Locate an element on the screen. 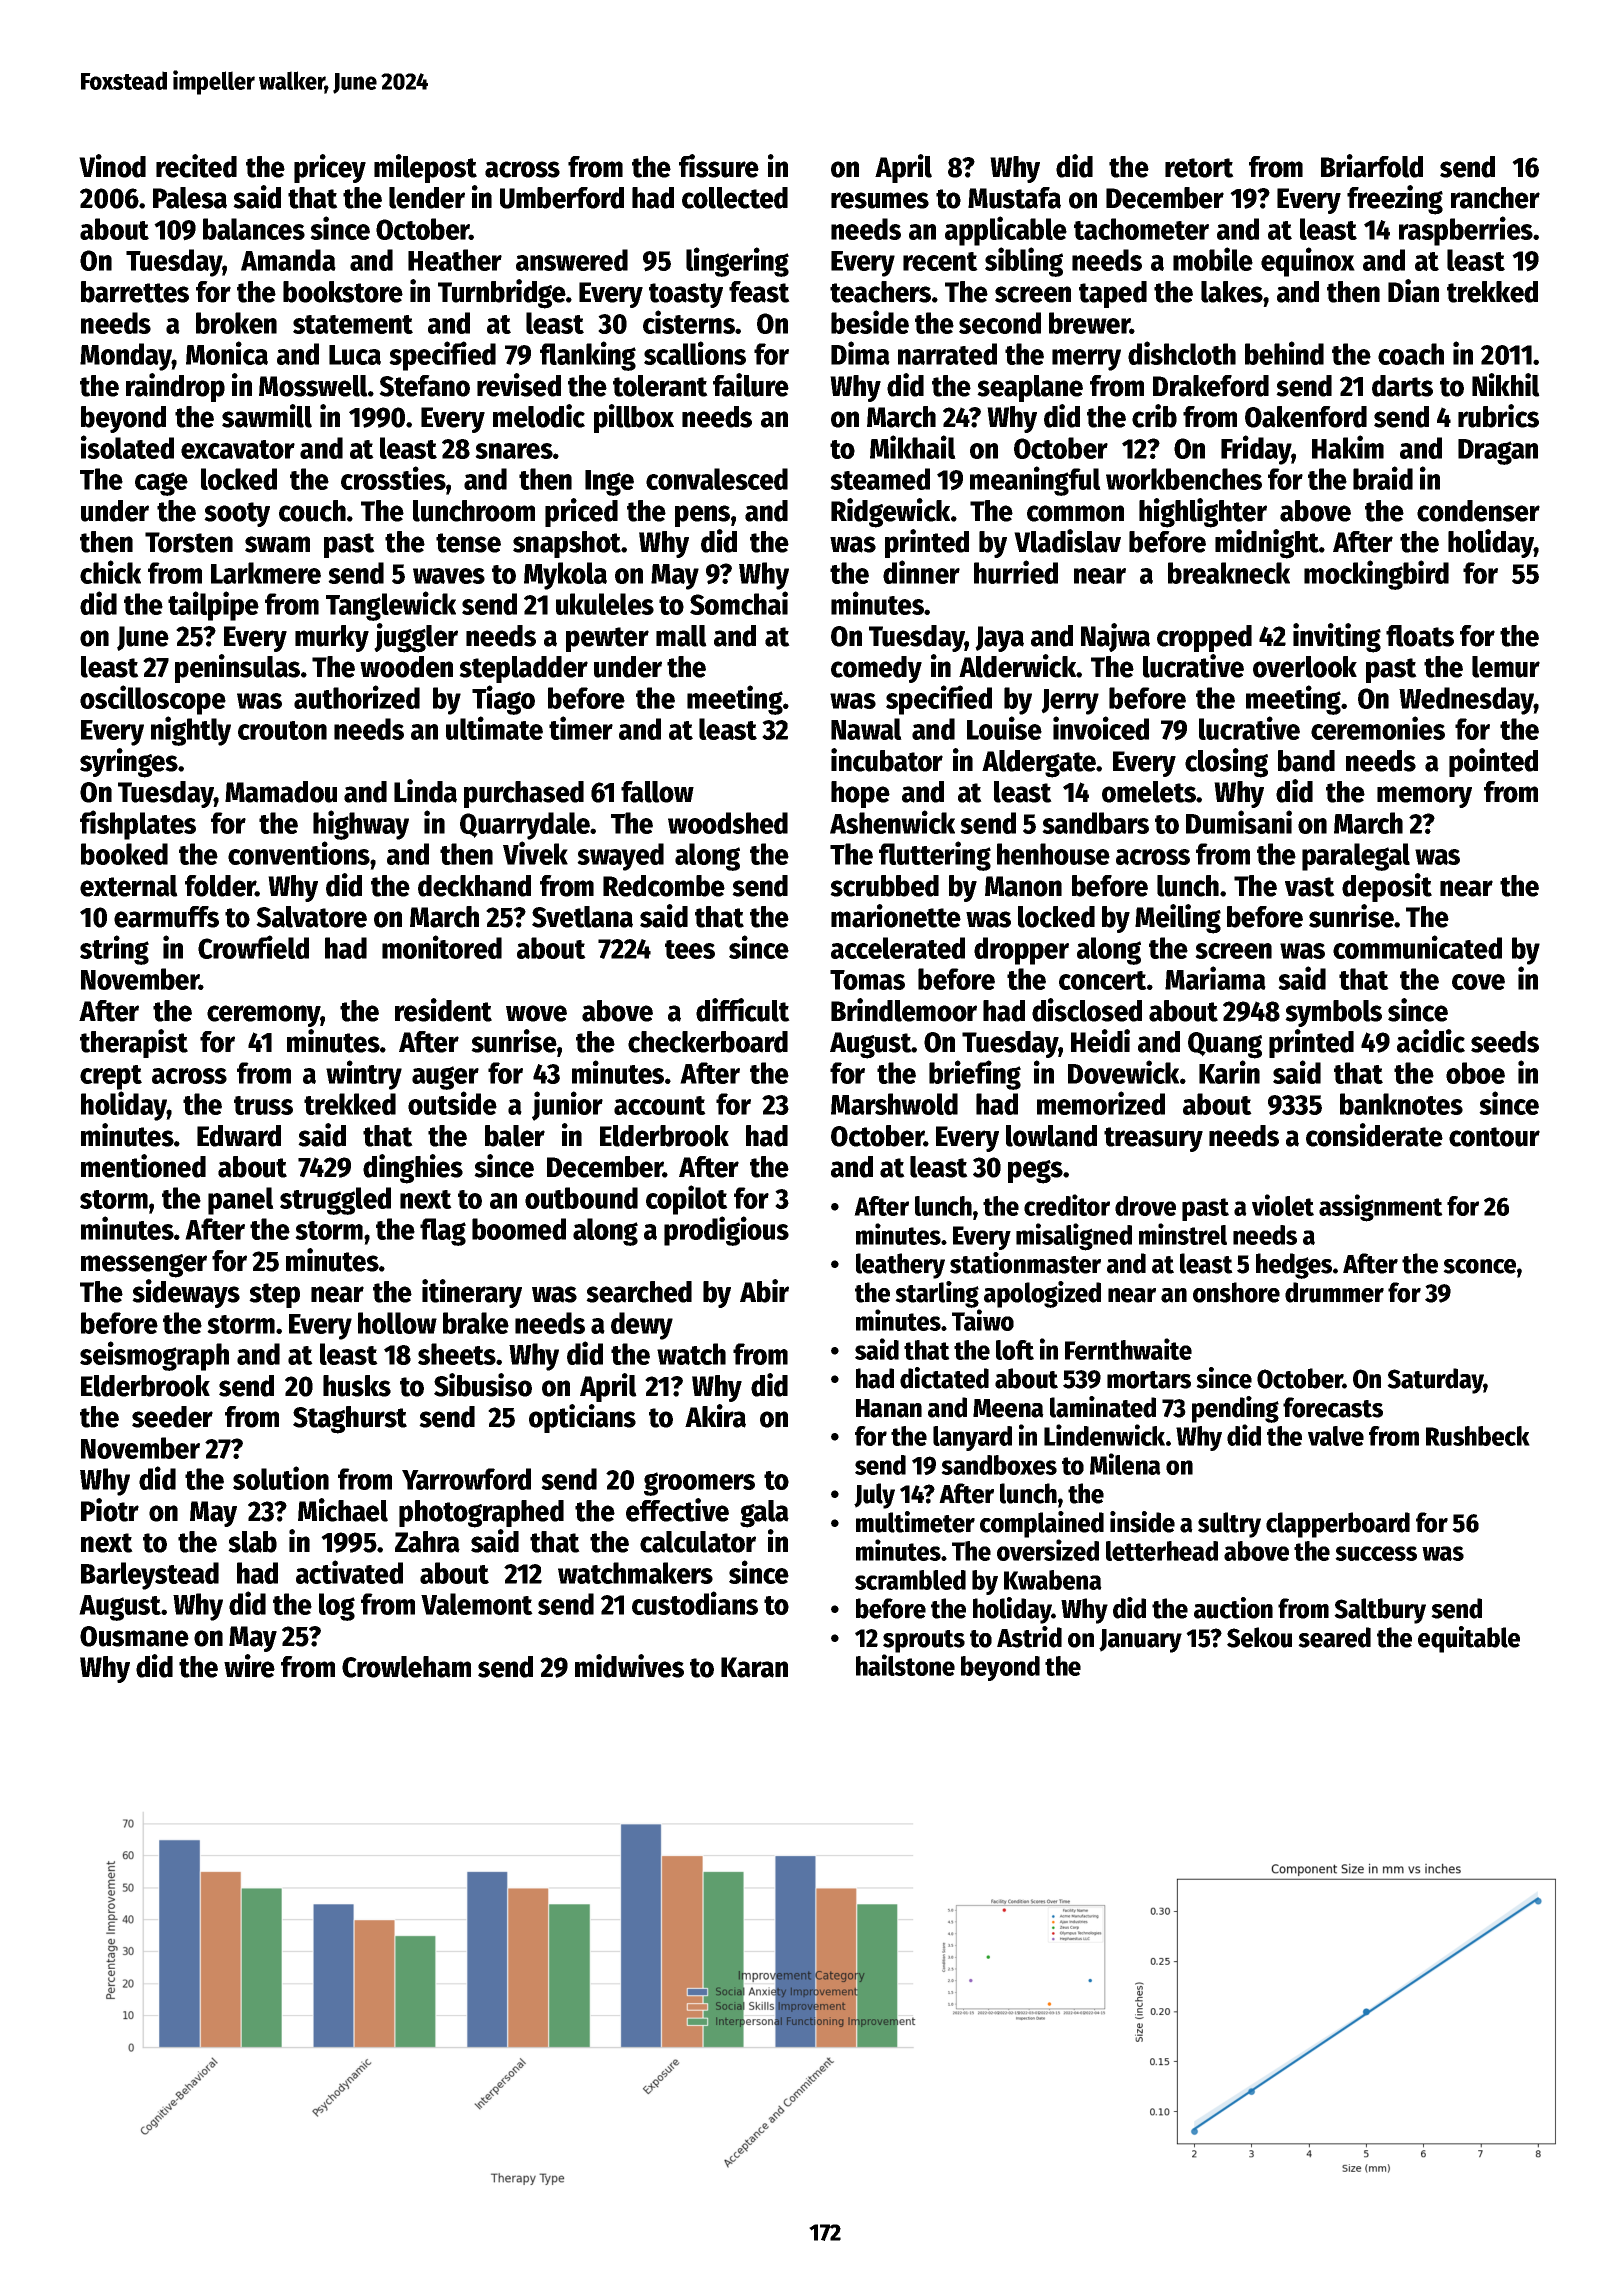 The height and width of the screenshot is (2292, 1620). rubrics is located at coordinates (1498, 416).
